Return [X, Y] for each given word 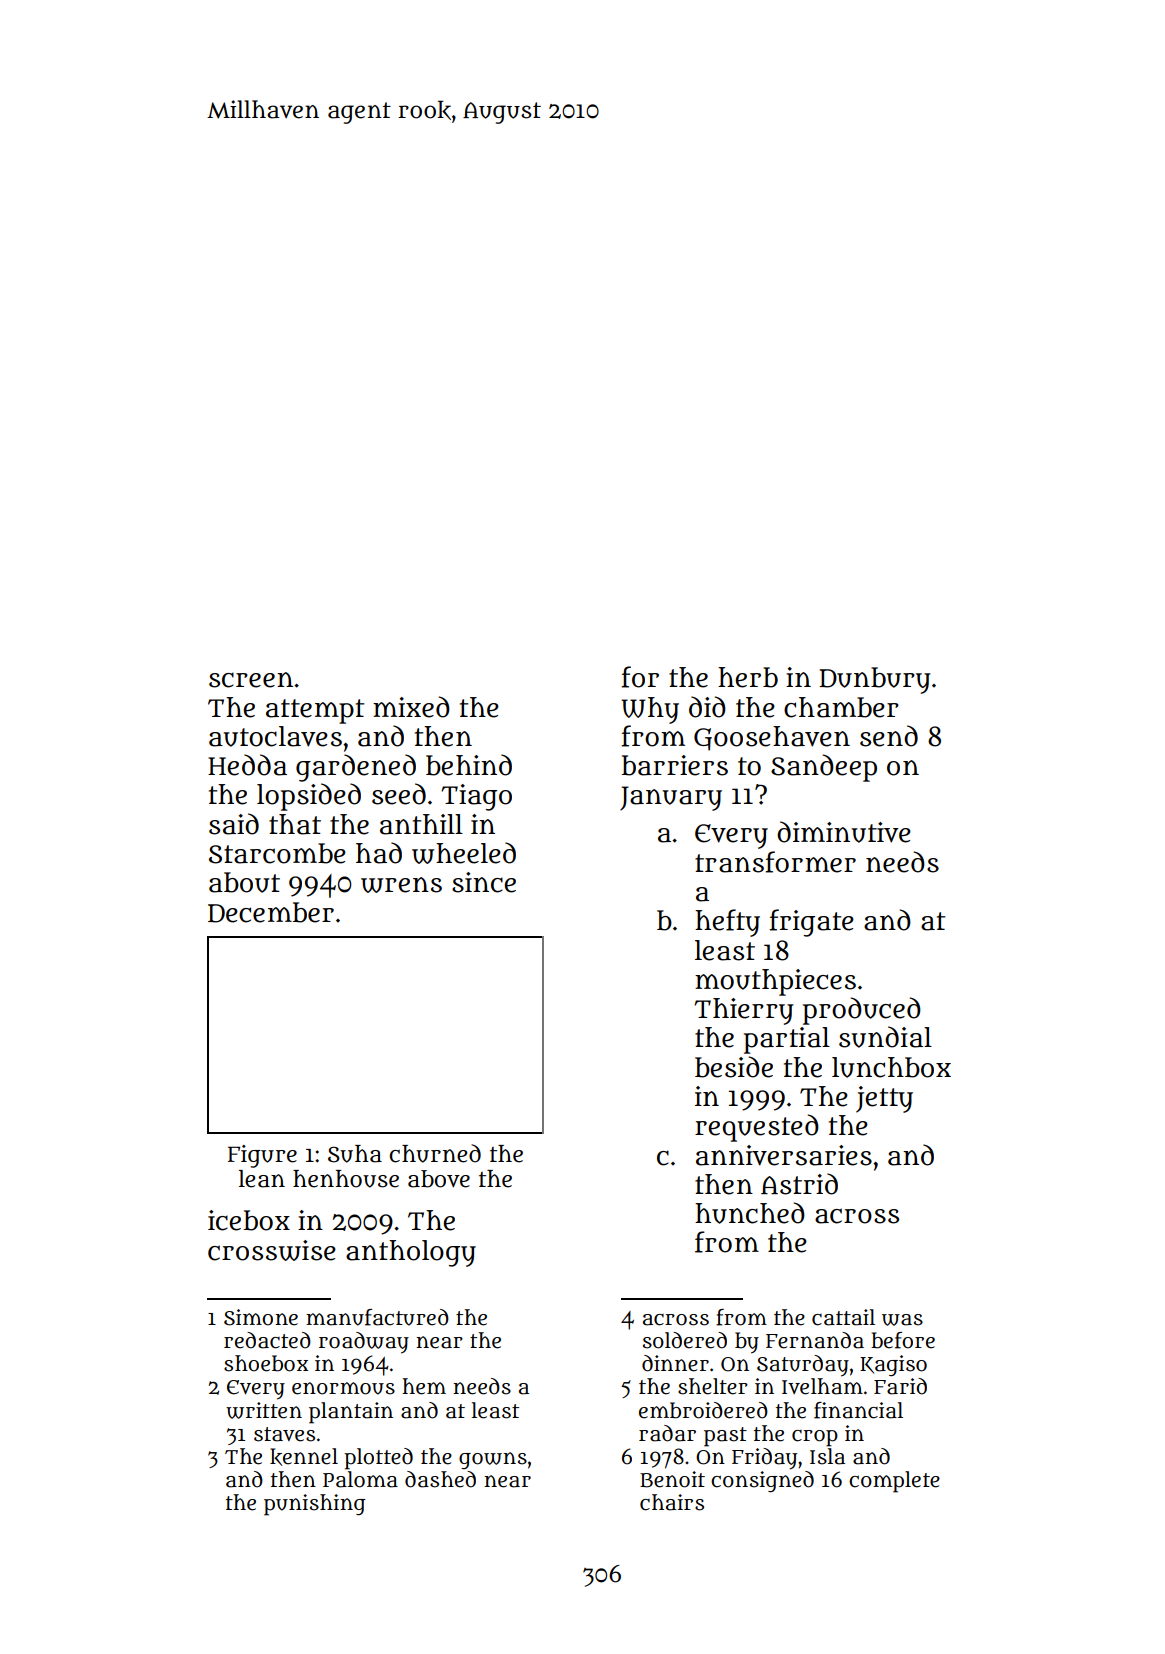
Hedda [247, 765]
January [671, 798]
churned [435, 1153]
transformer [775, 862]
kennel [304, 1457]
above [439, 1179]
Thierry [743, 1011]
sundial [885, 1037]
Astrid [799, 1184]
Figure [262, 1156]
